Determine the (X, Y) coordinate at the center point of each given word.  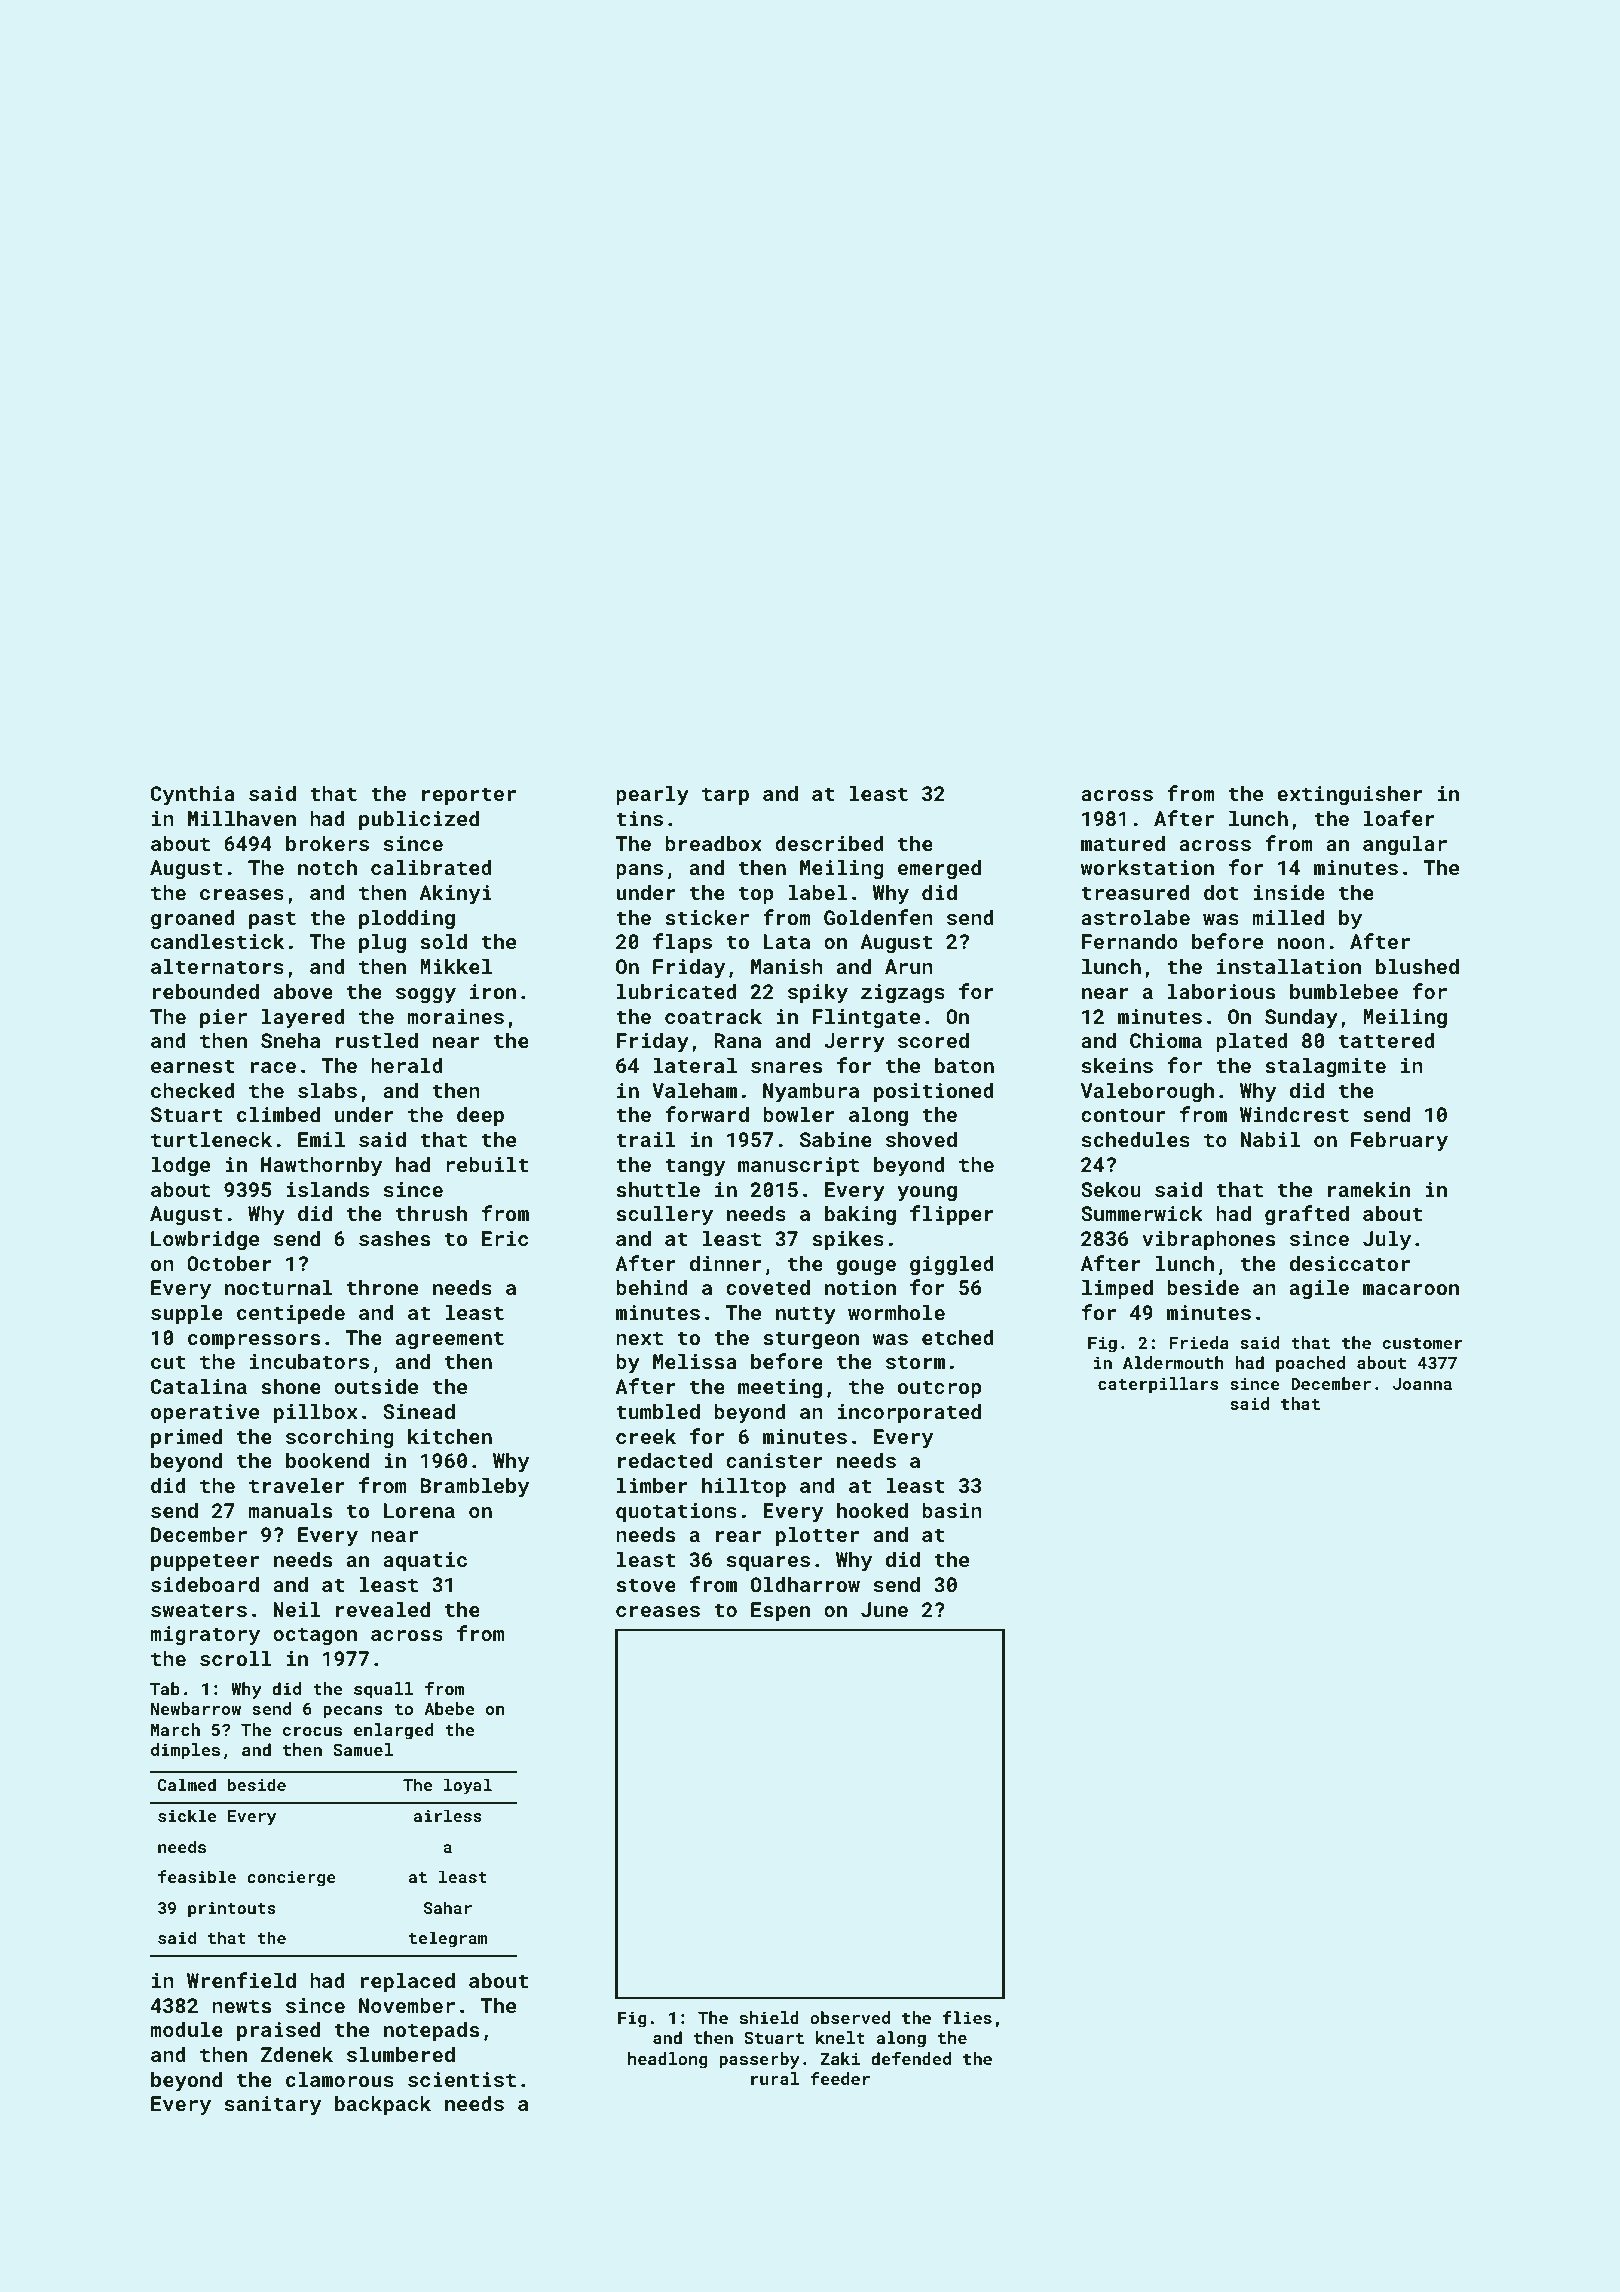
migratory (205, 1636)
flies (967, 2017)
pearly (652, 795)
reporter (469, 796)
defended (911, 2058)
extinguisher (1350, 795)
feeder (840, 2078)
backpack (383, 2105)
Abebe (449, 1708)
